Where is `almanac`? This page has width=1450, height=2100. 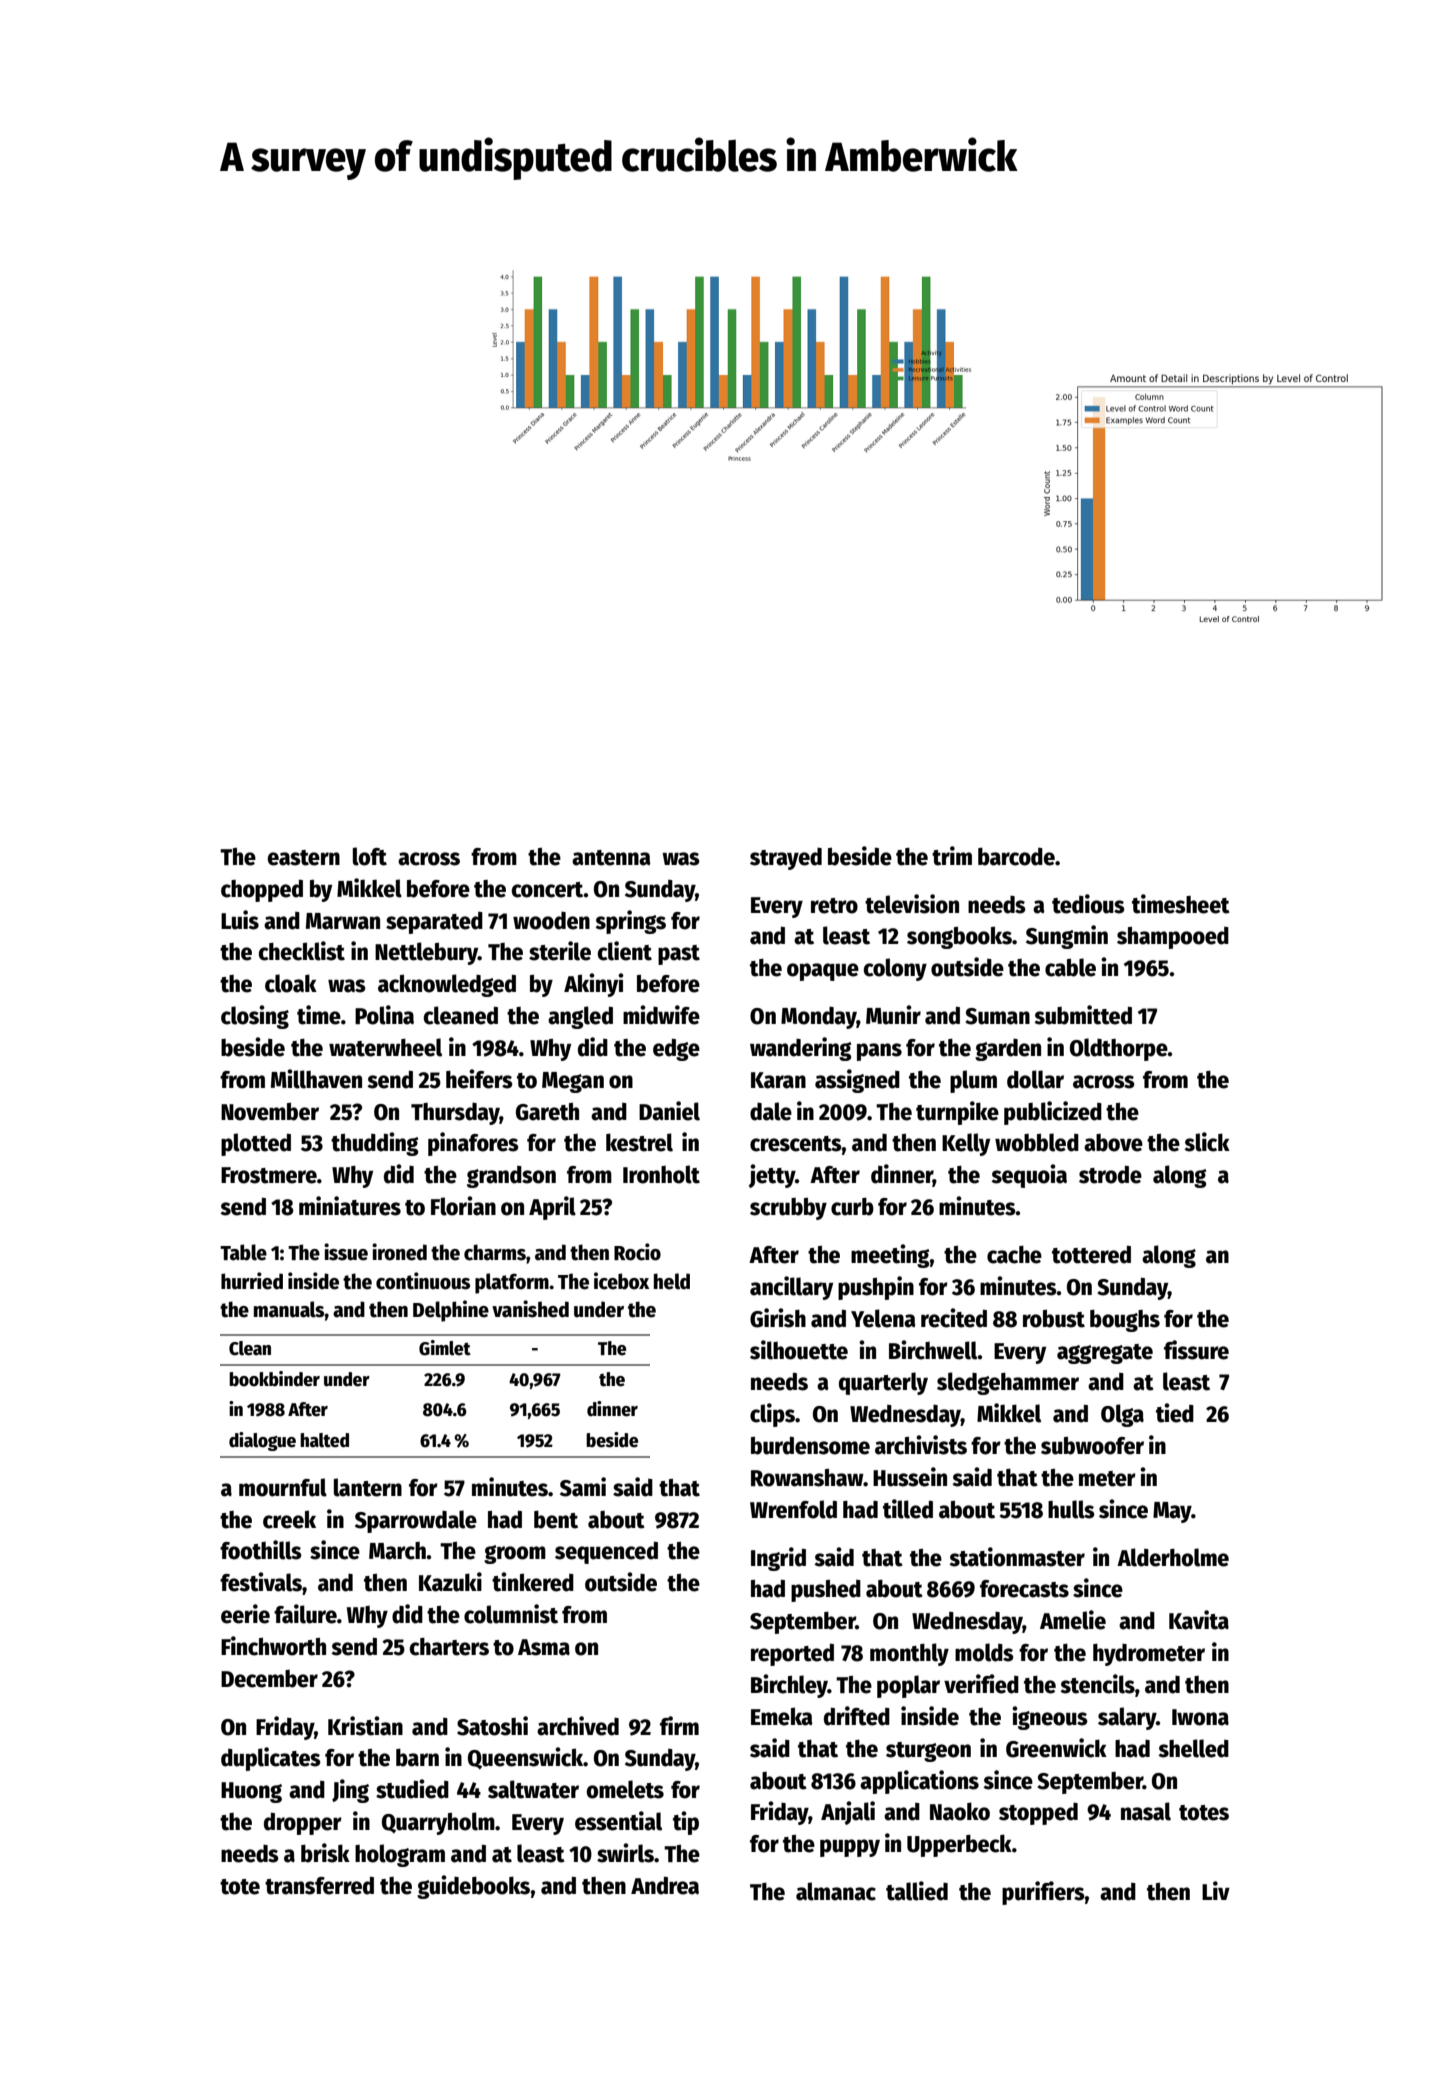
almanac is located at coordinates (836, 1891).
